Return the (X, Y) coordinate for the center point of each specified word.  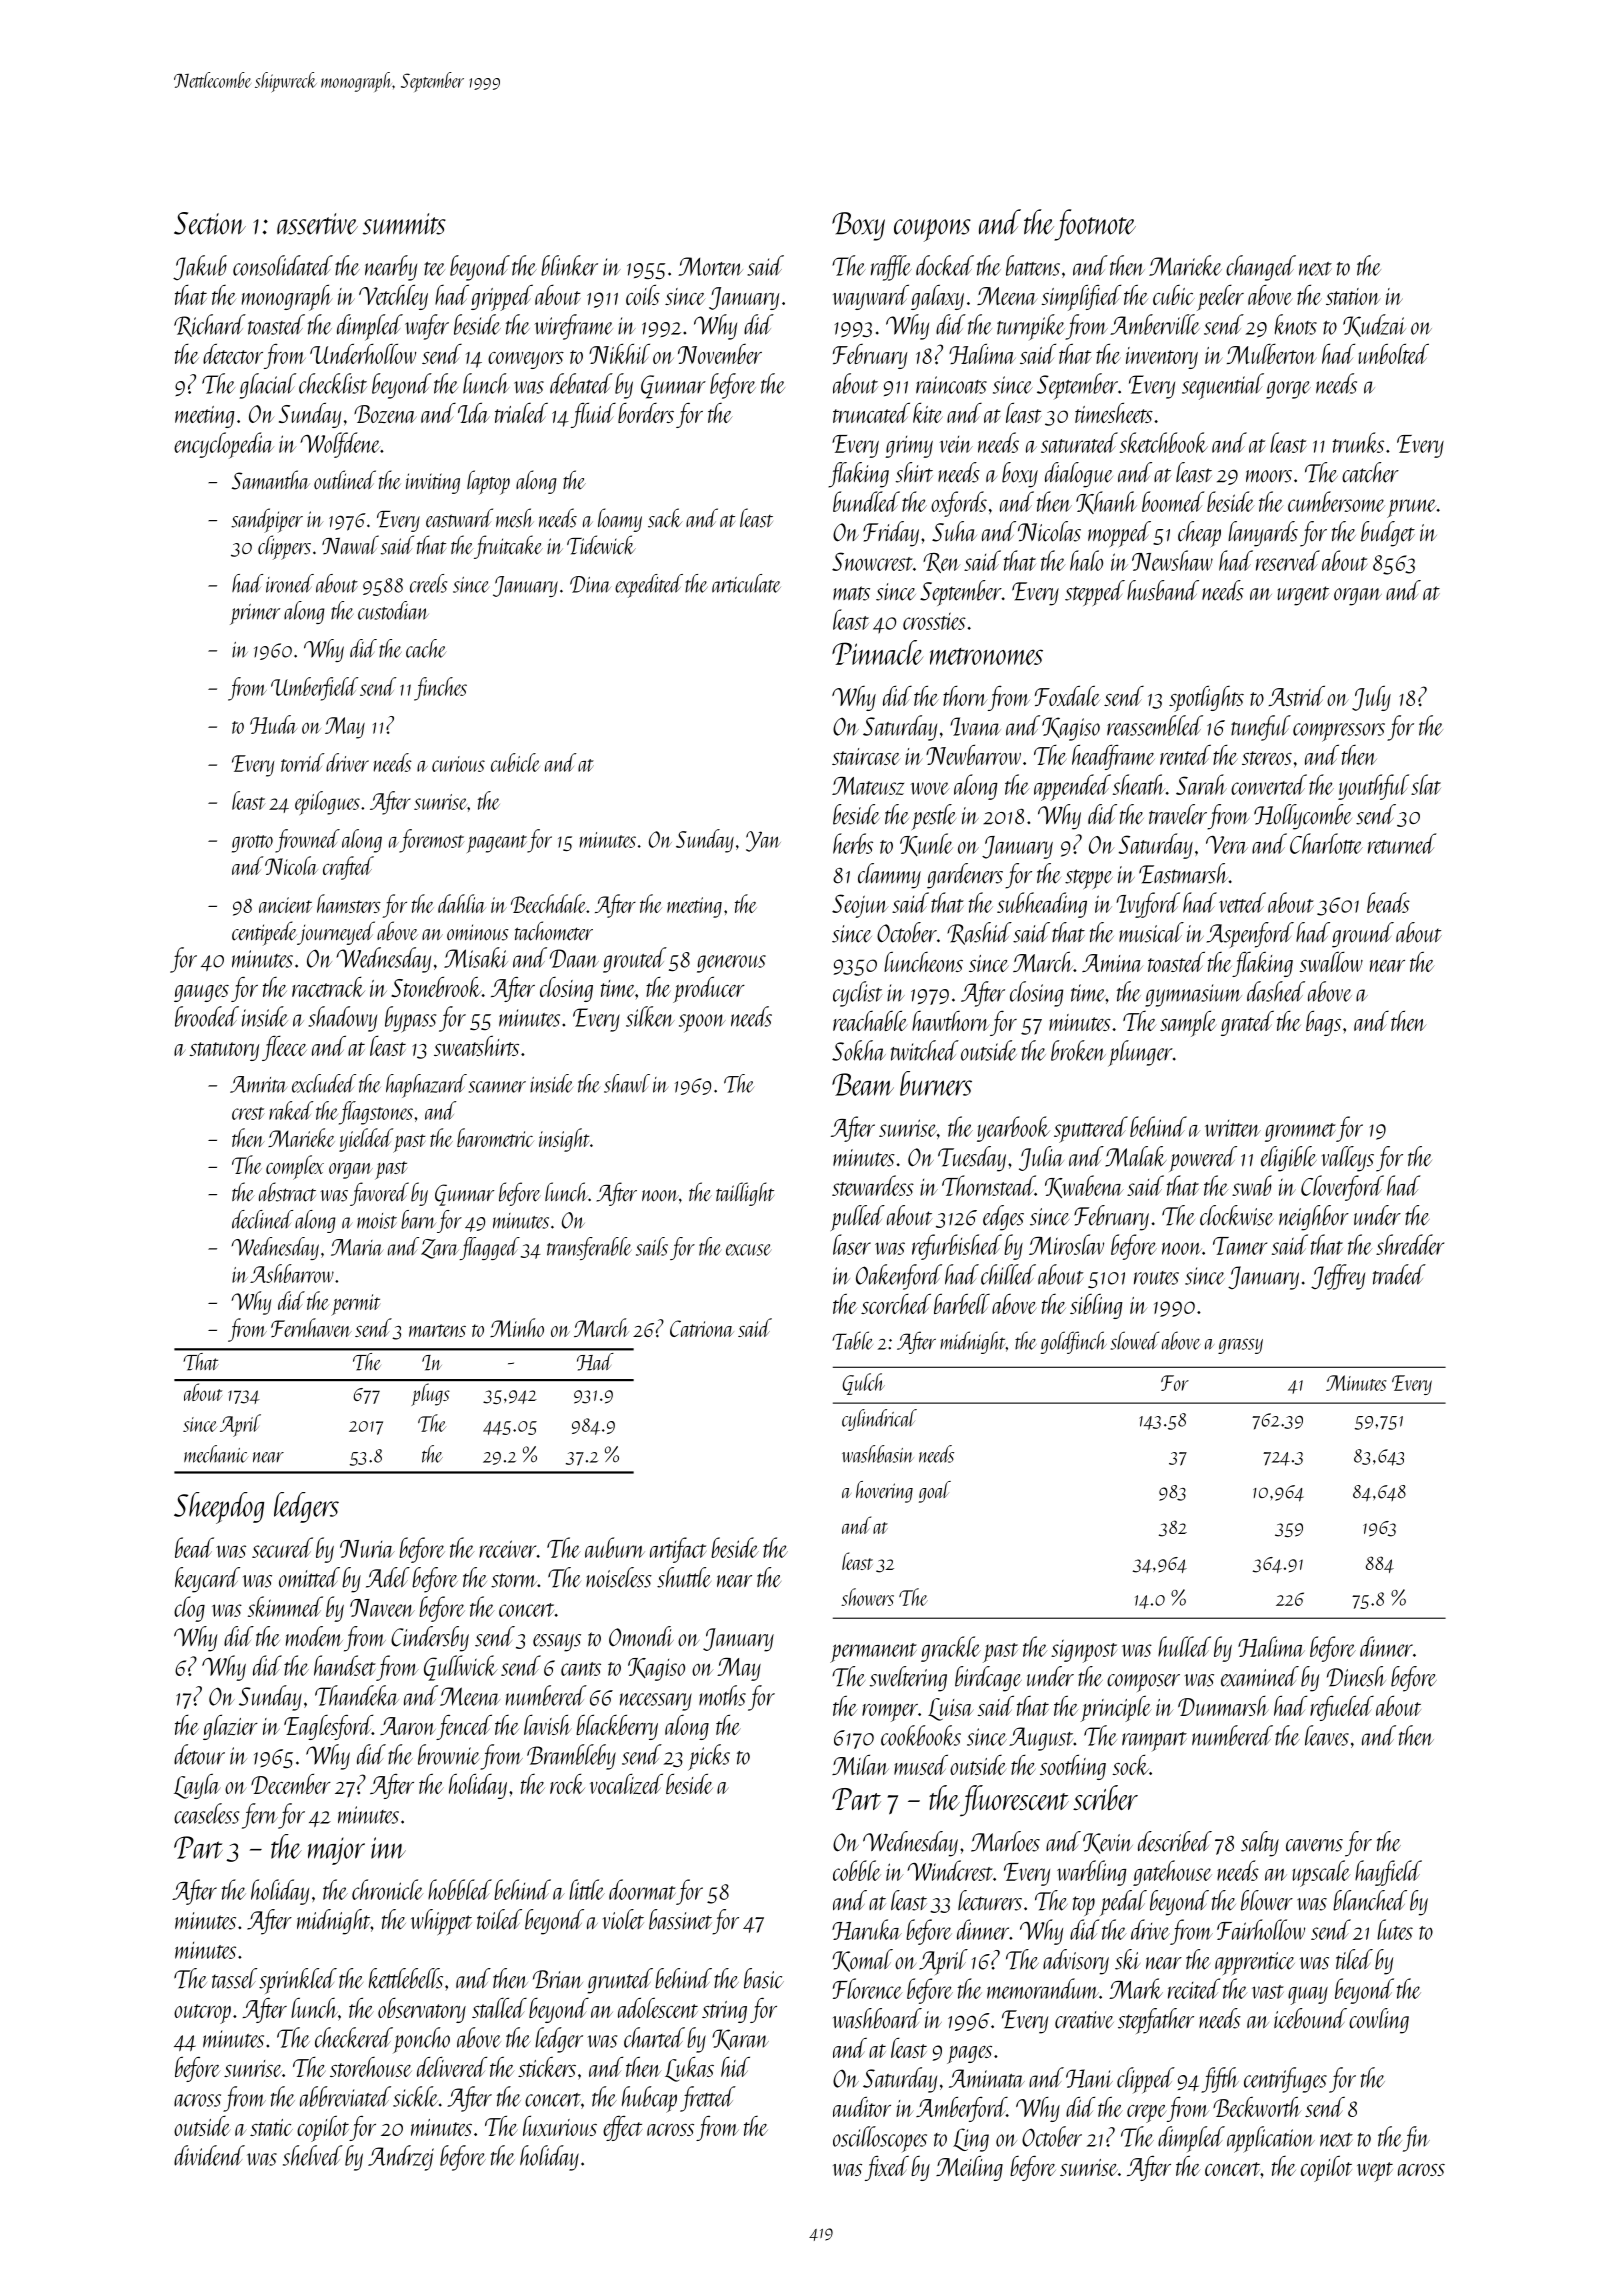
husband (1163, 590)
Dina (590, 584)
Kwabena (1084, 1186)
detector (233, 354)
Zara (440, 1249)
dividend (209, 2155)
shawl (627, 1083)
